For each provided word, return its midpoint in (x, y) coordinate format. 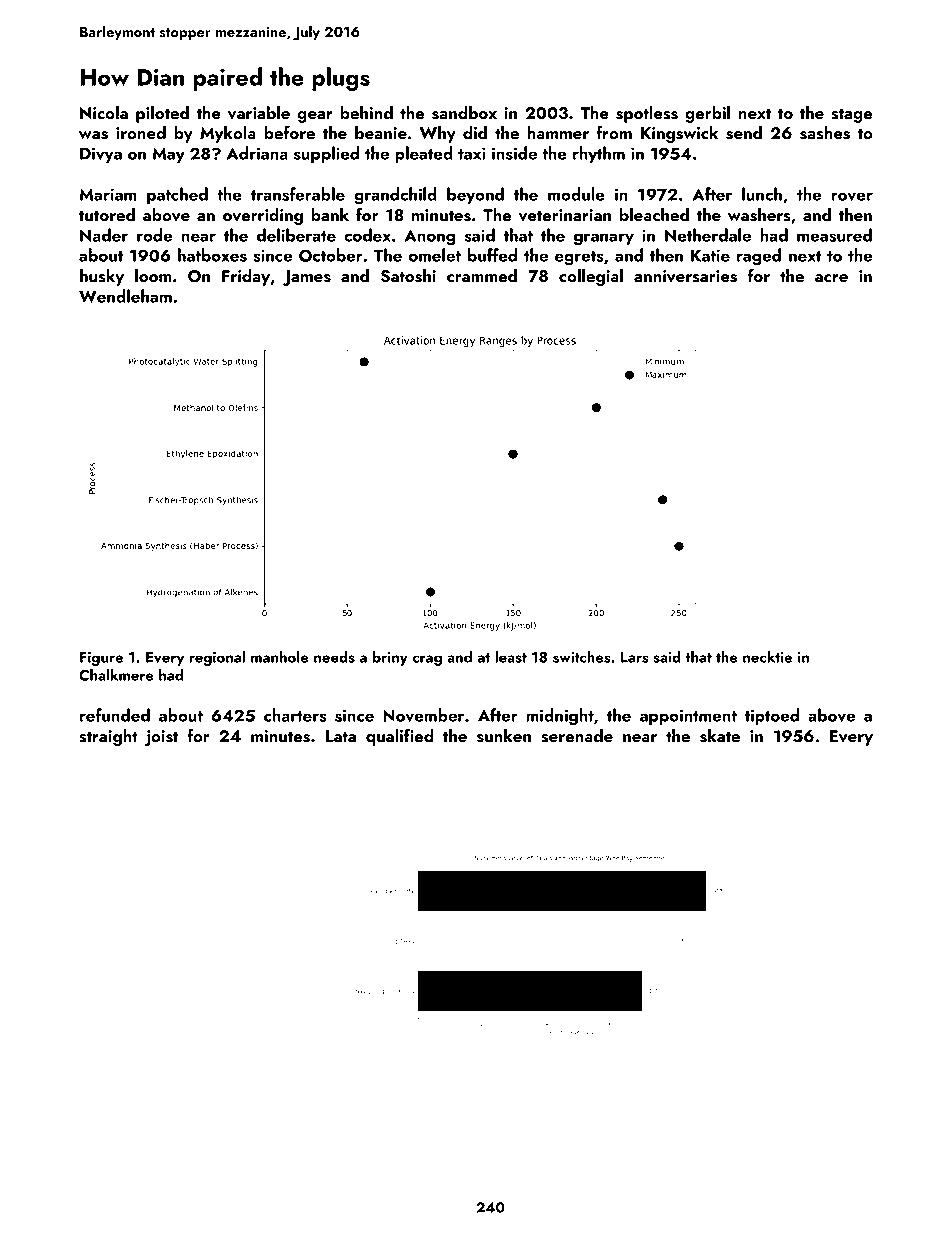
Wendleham (125, 296)
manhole (280, 657)
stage (851, 115)
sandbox (464, 113)
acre (831, 278)
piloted (162, 114)
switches (582, 657)
